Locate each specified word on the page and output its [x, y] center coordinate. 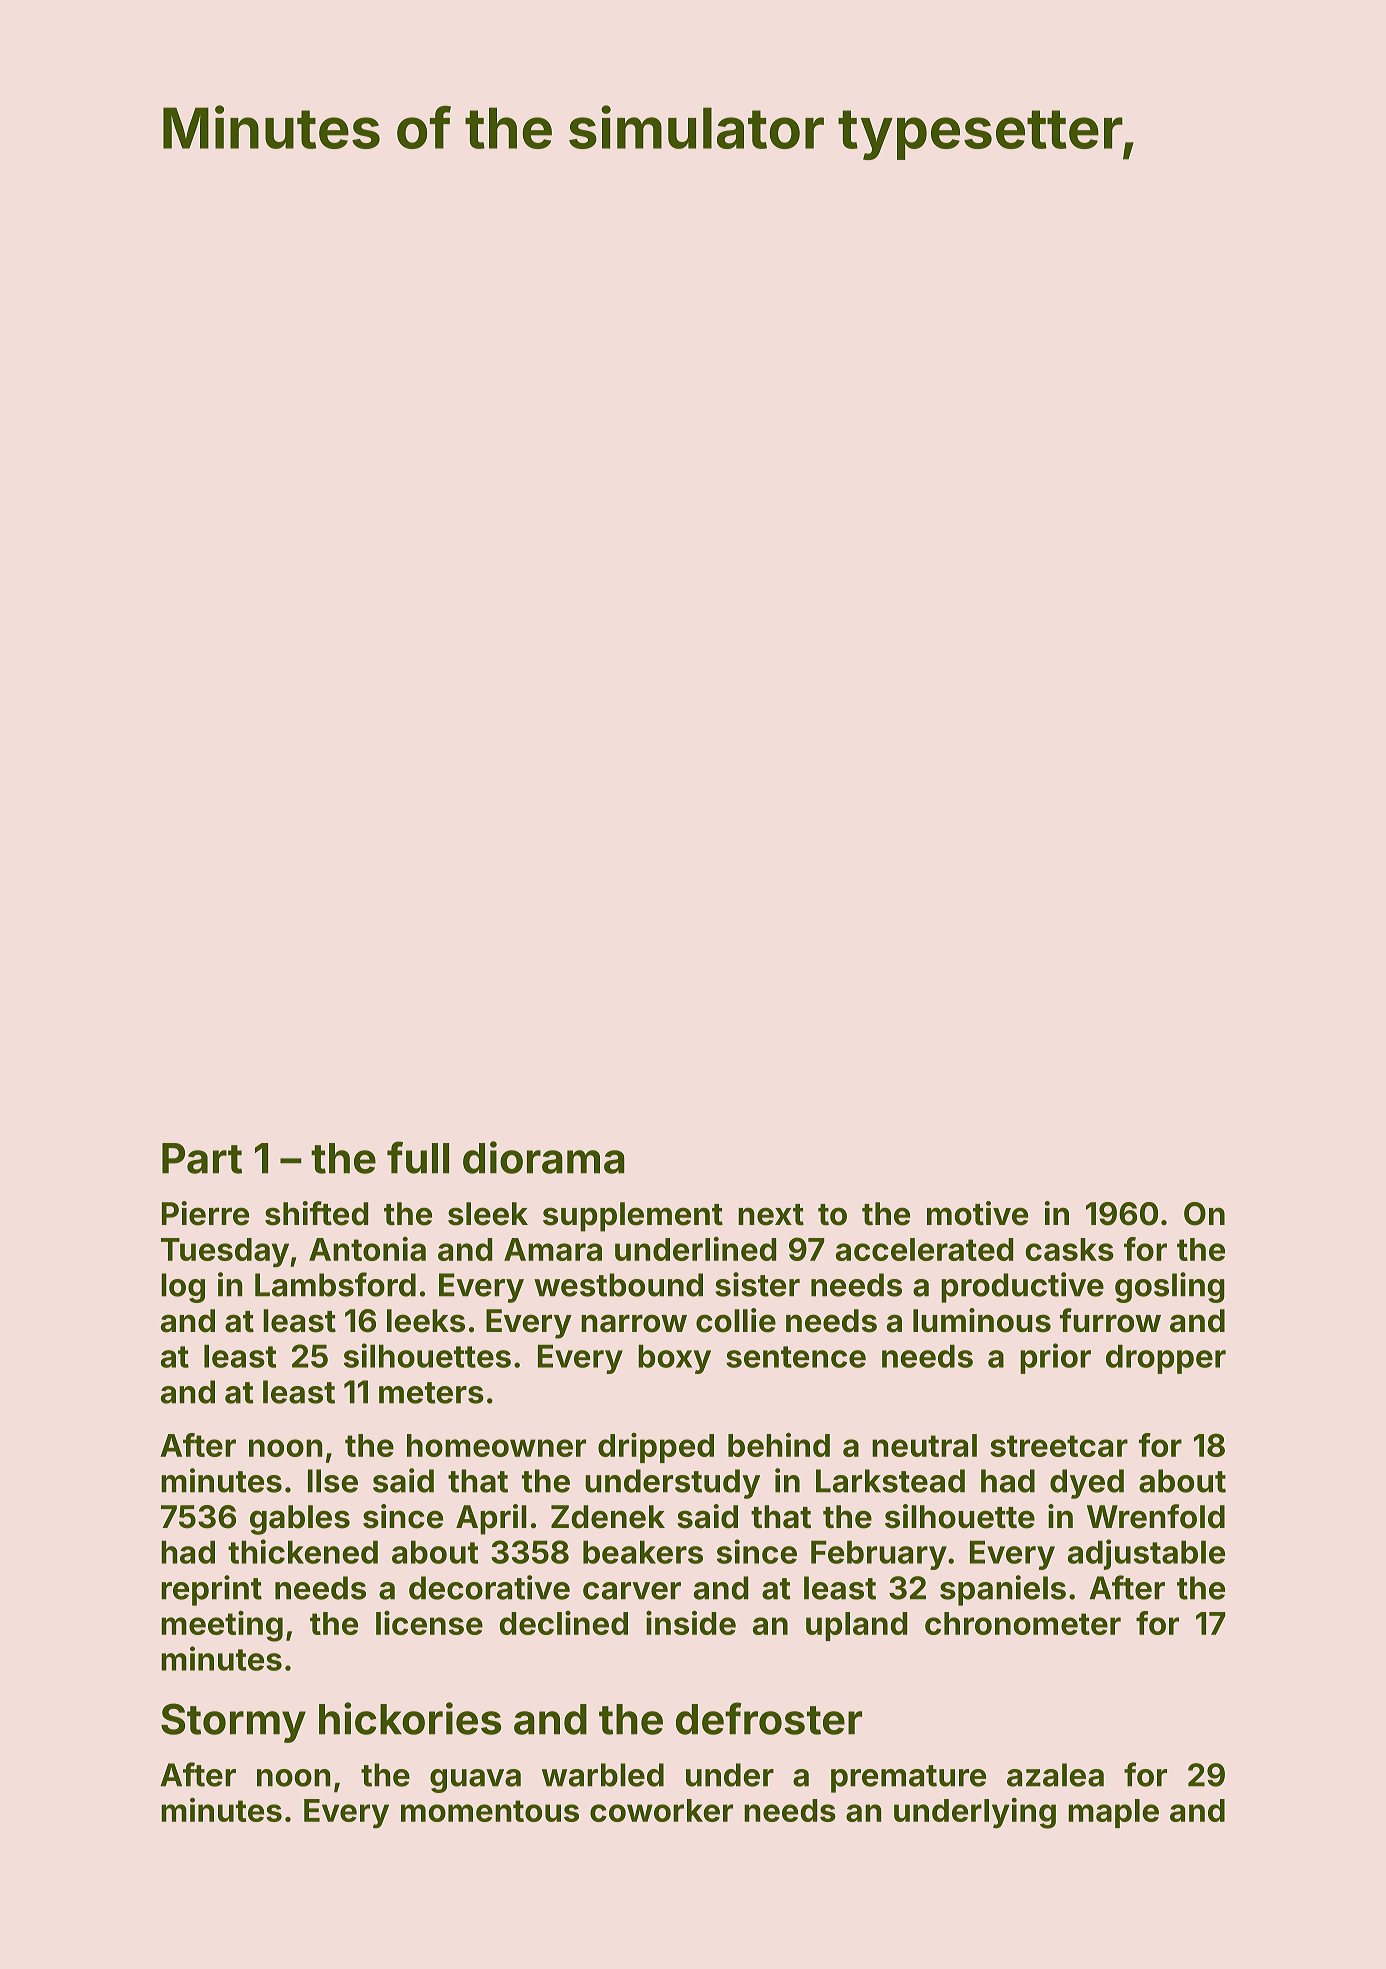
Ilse [333, 1481]
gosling [1170, 1287]
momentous [490, 1811]
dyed [1087, 1484]
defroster [769, 1718]
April [491, 1519]
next [771, 1215]
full [418, 1157]
